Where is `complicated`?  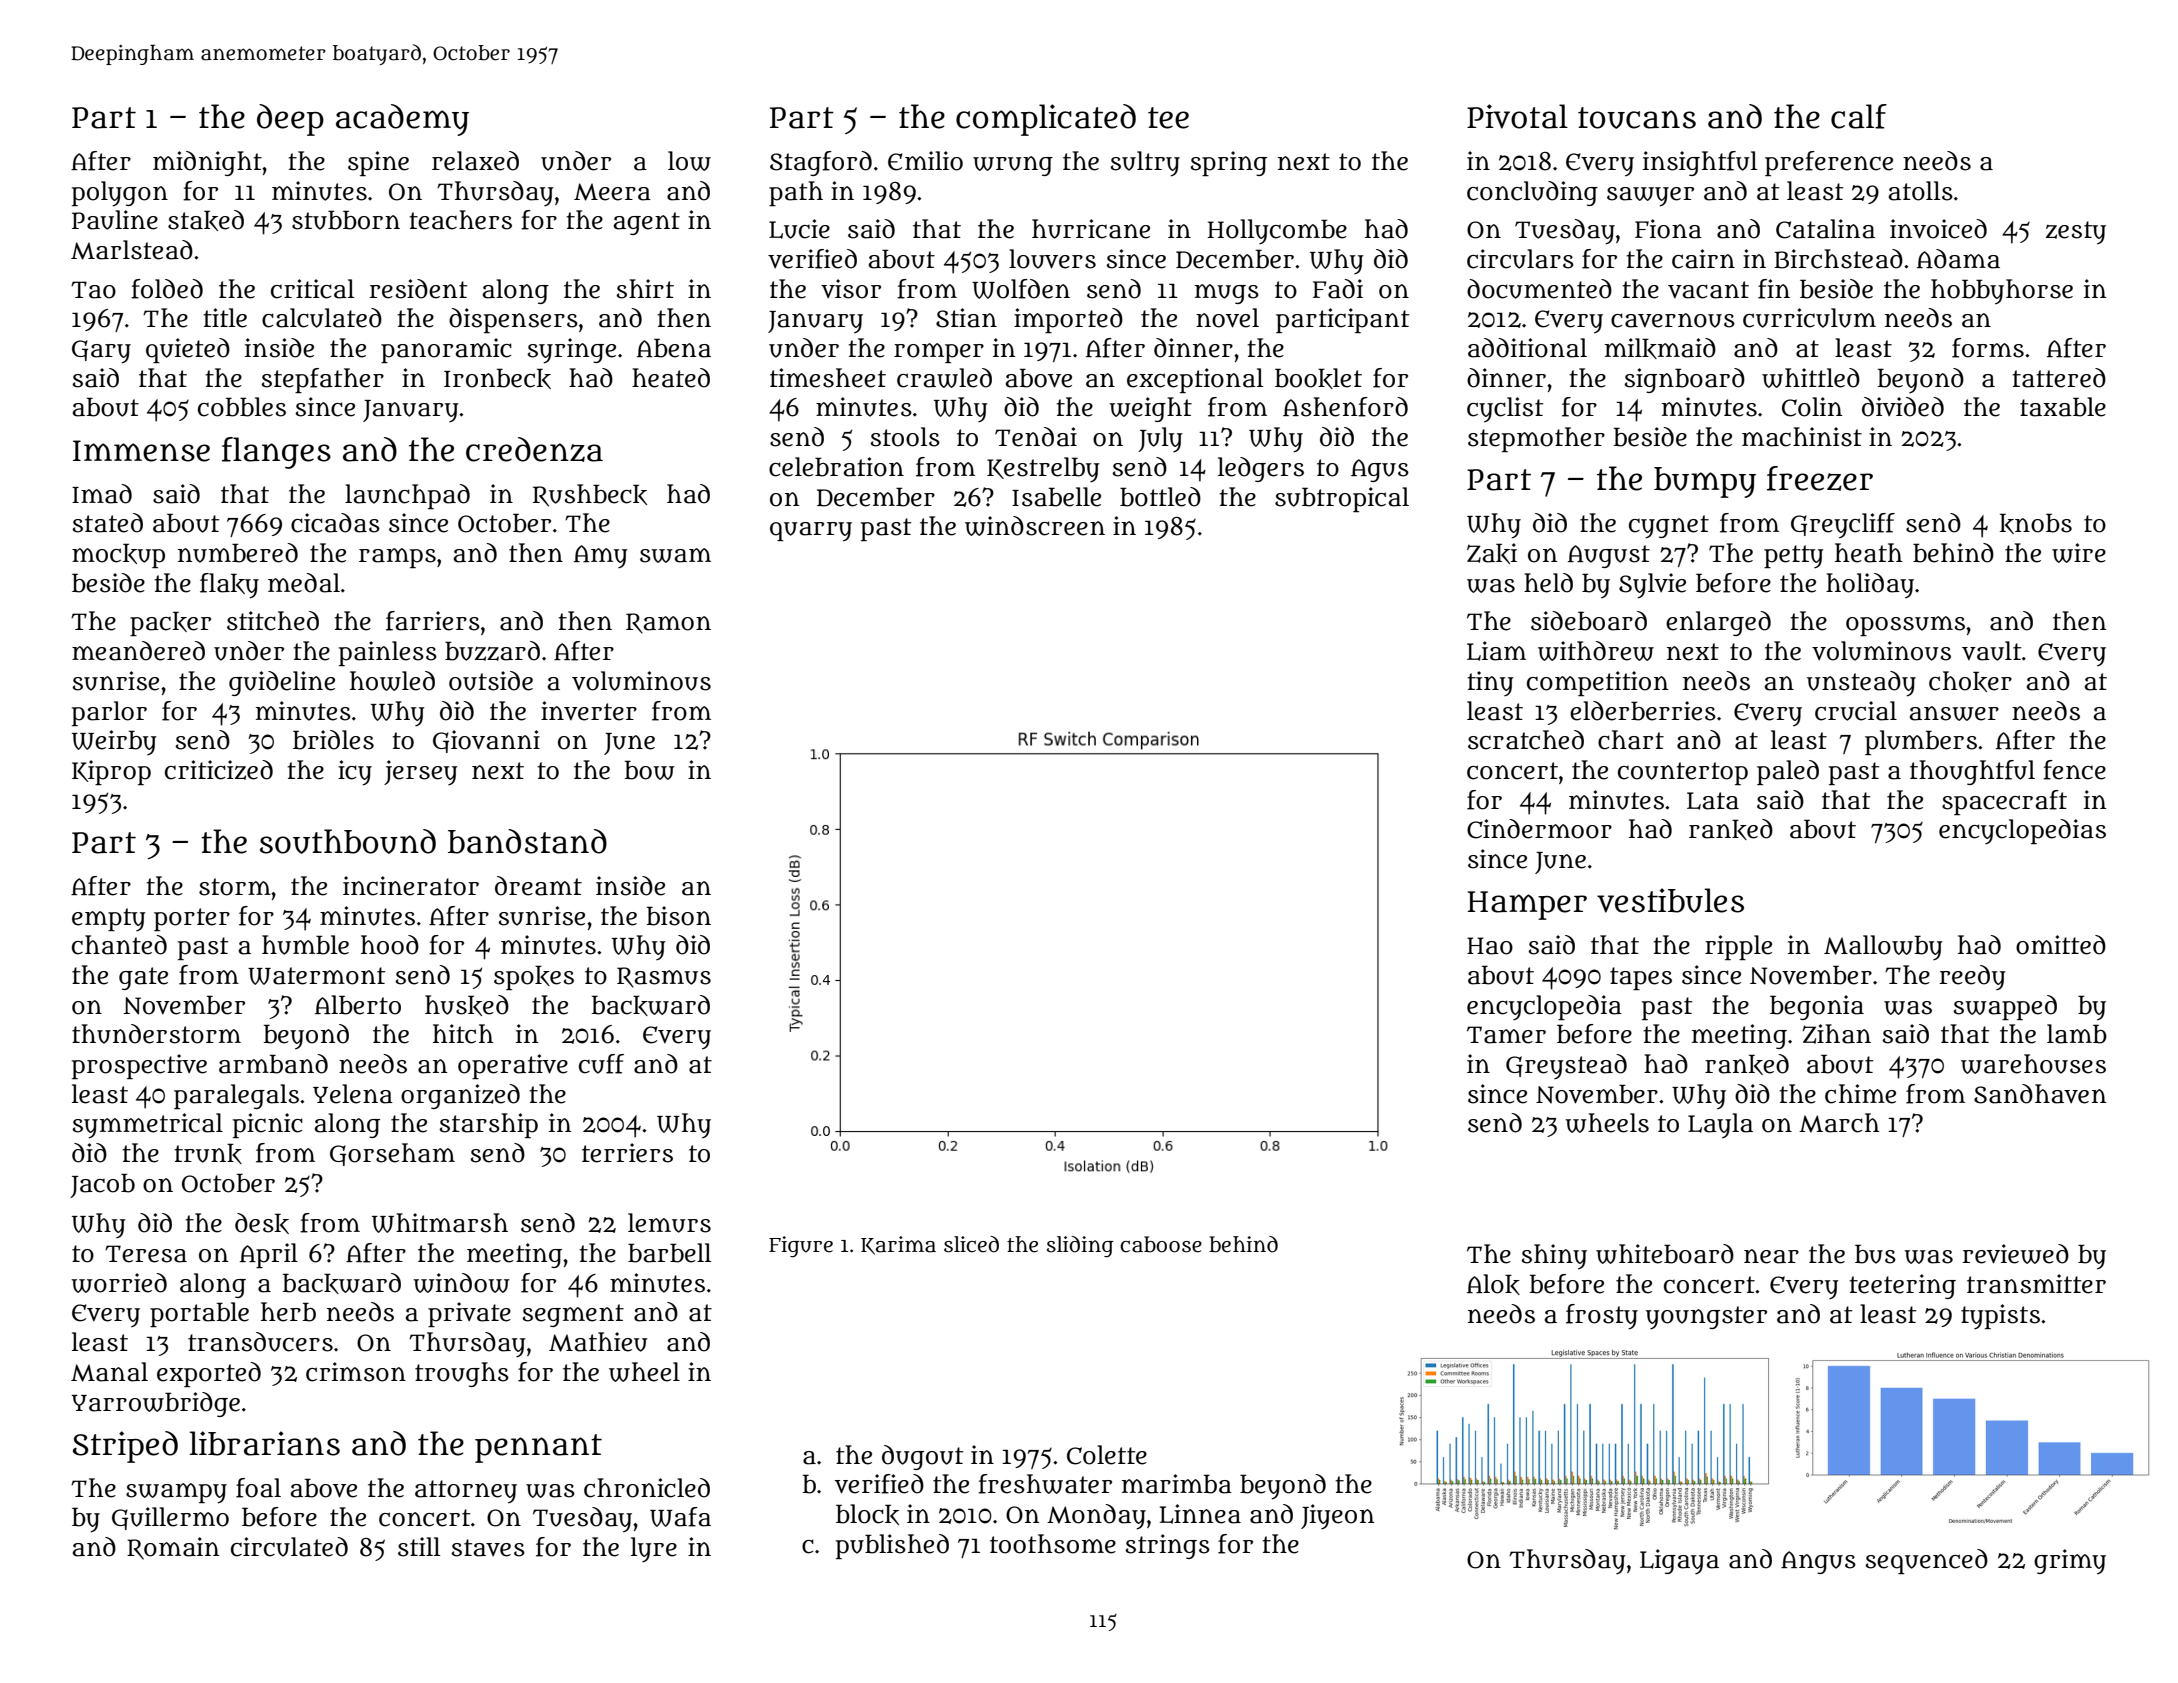
complicated is located at coordinates (1046, 120).
